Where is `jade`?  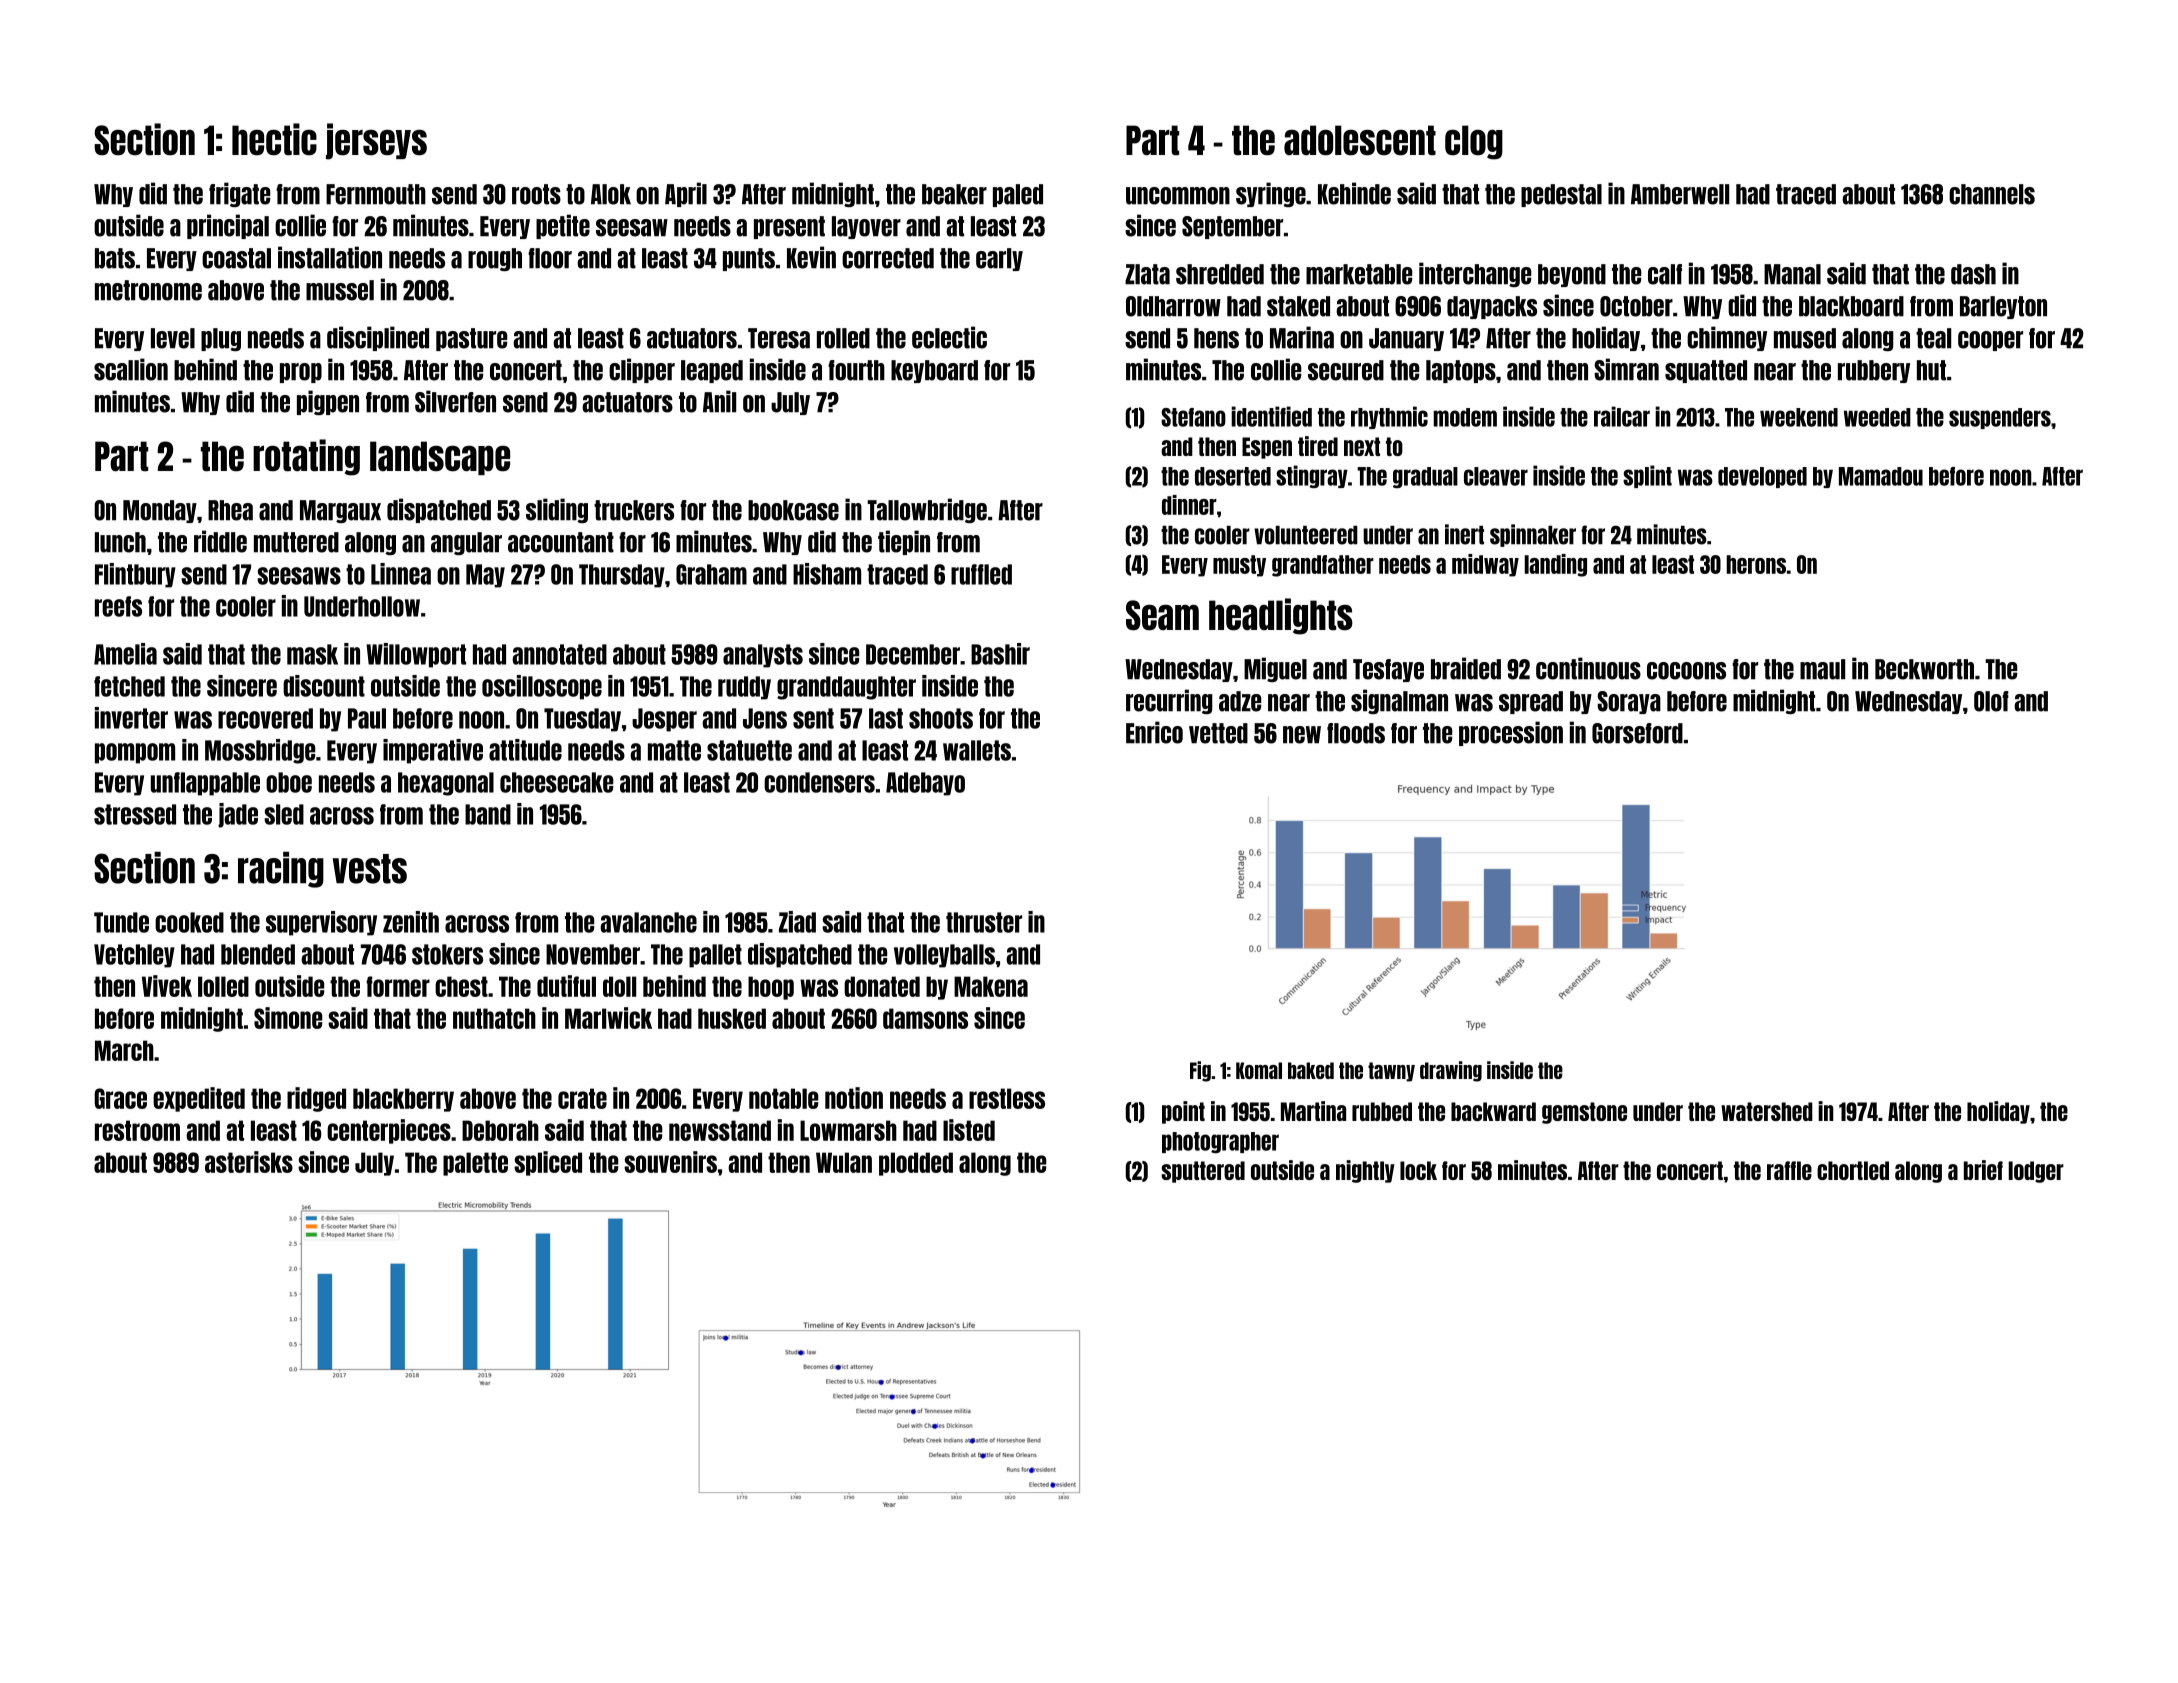
jade is located at coordinates (238, 815).
